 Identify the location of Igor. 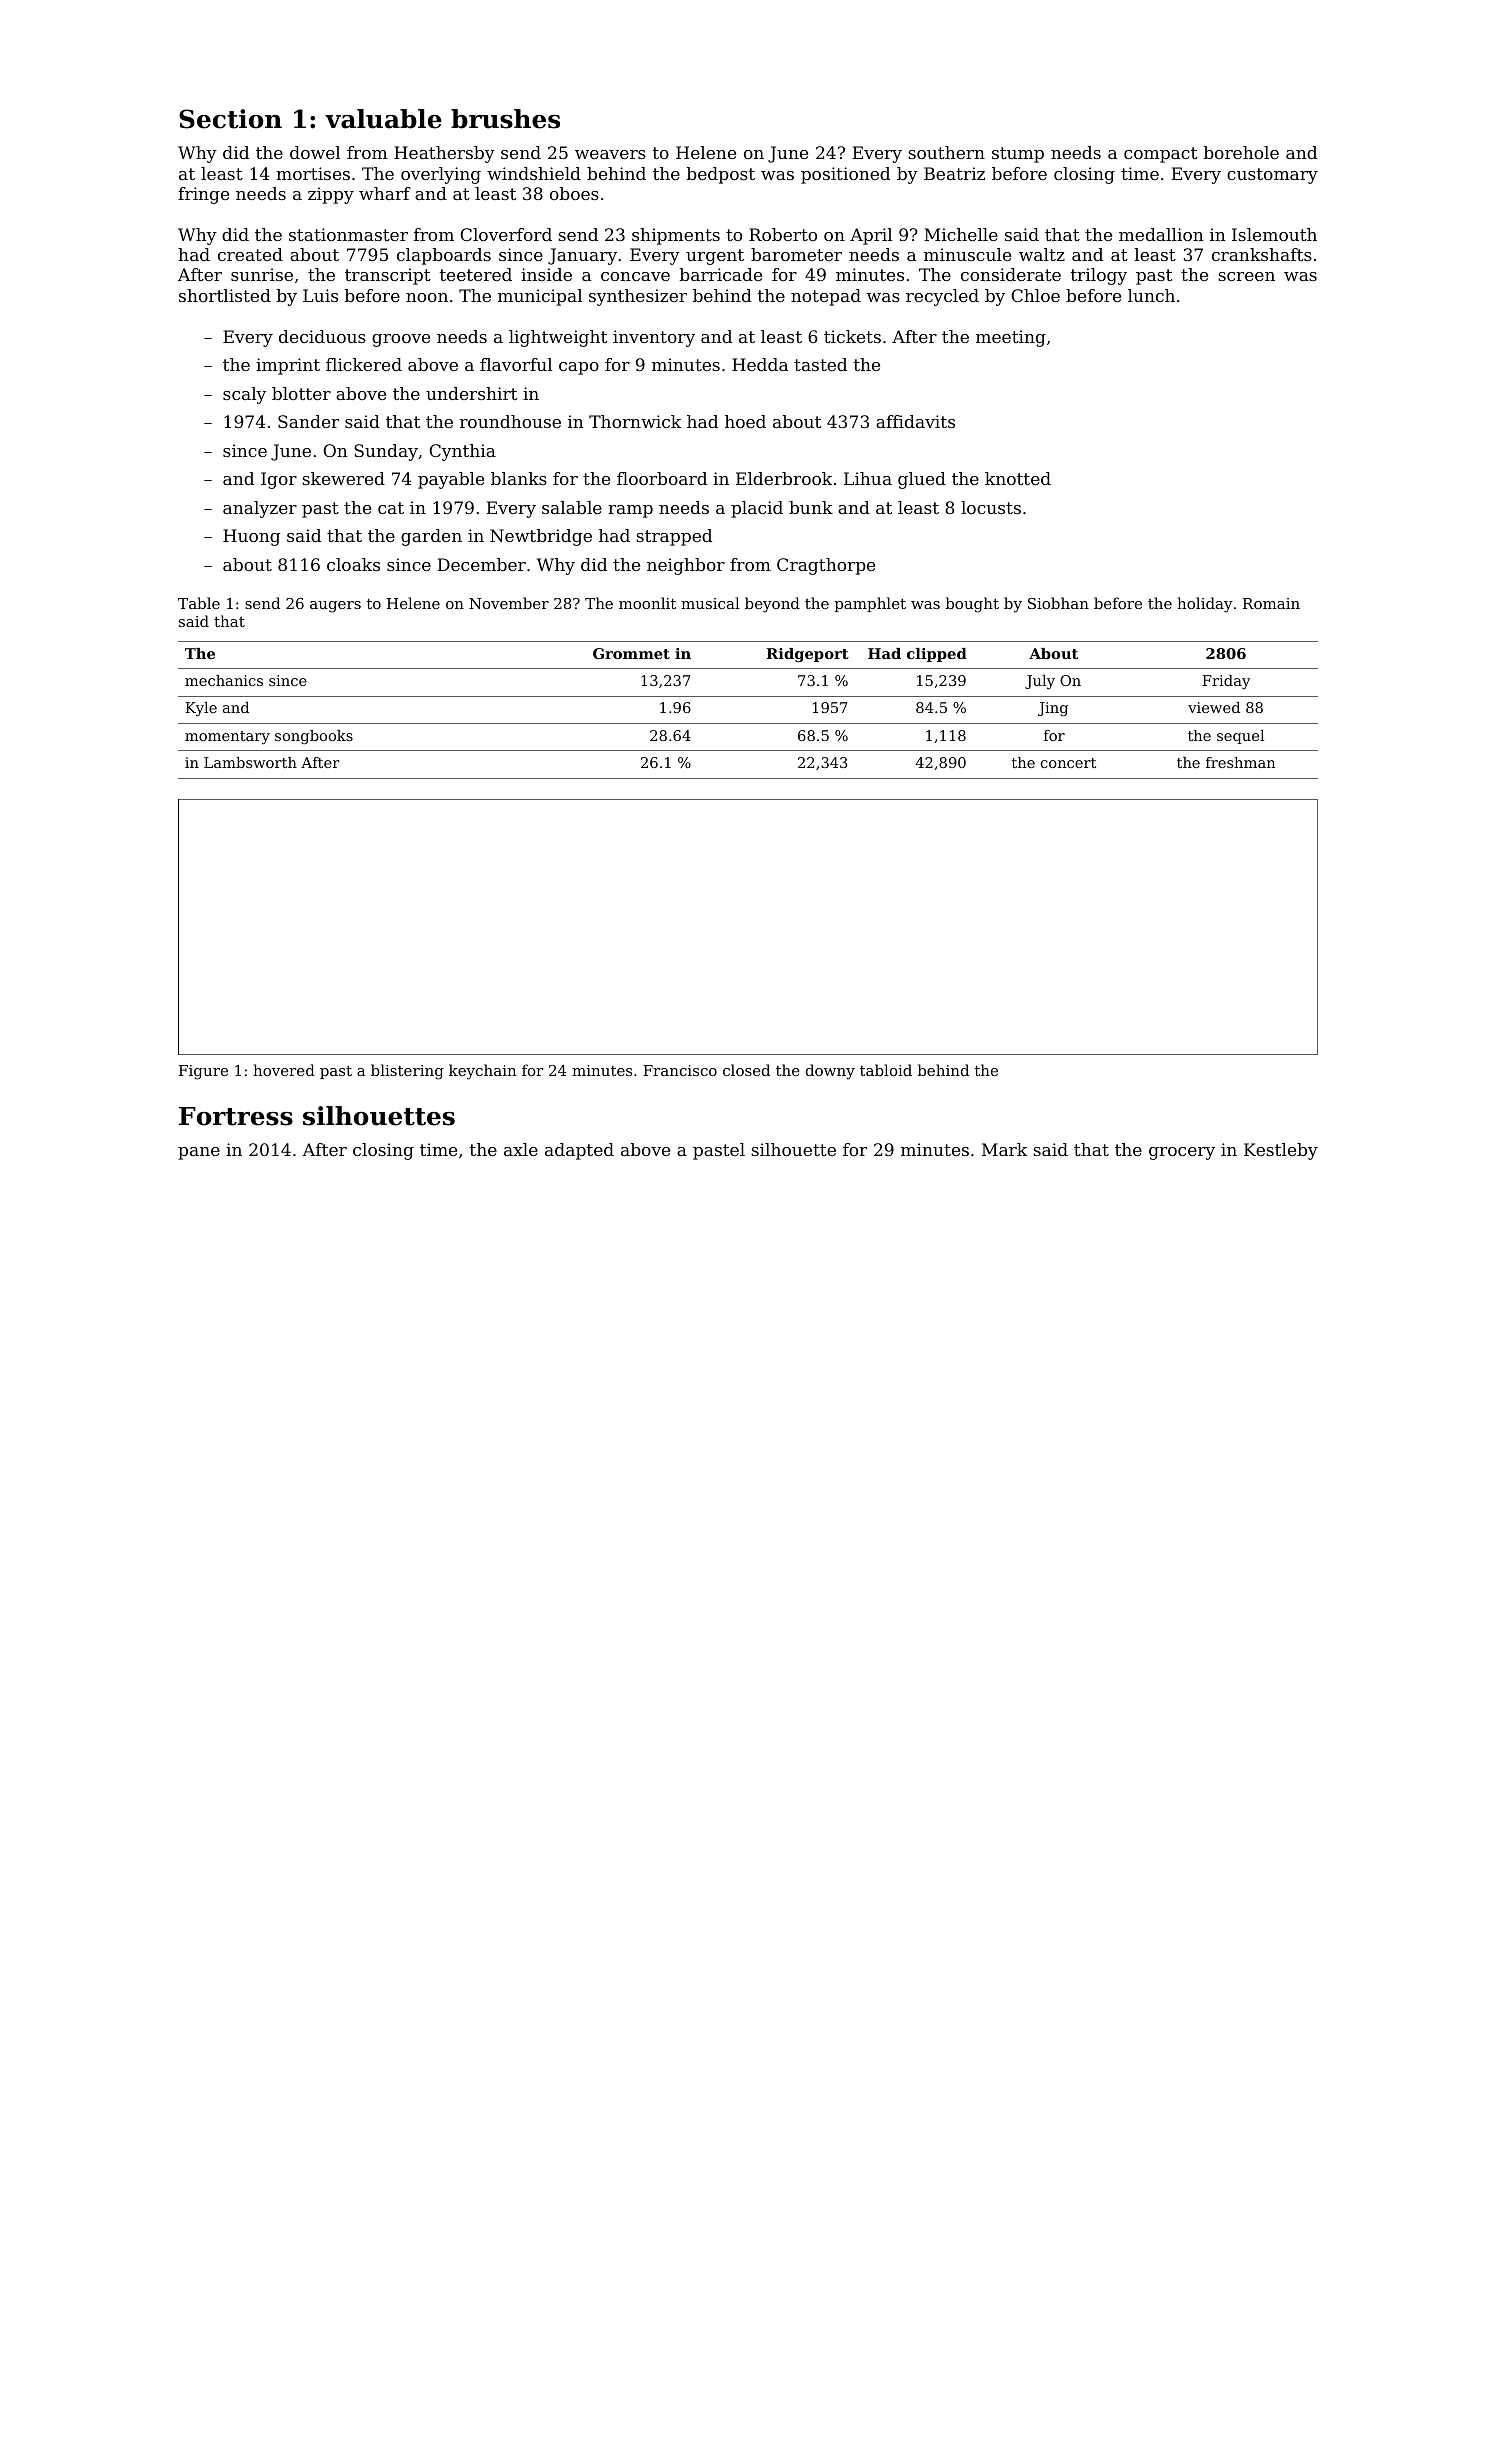
(279, 480).
